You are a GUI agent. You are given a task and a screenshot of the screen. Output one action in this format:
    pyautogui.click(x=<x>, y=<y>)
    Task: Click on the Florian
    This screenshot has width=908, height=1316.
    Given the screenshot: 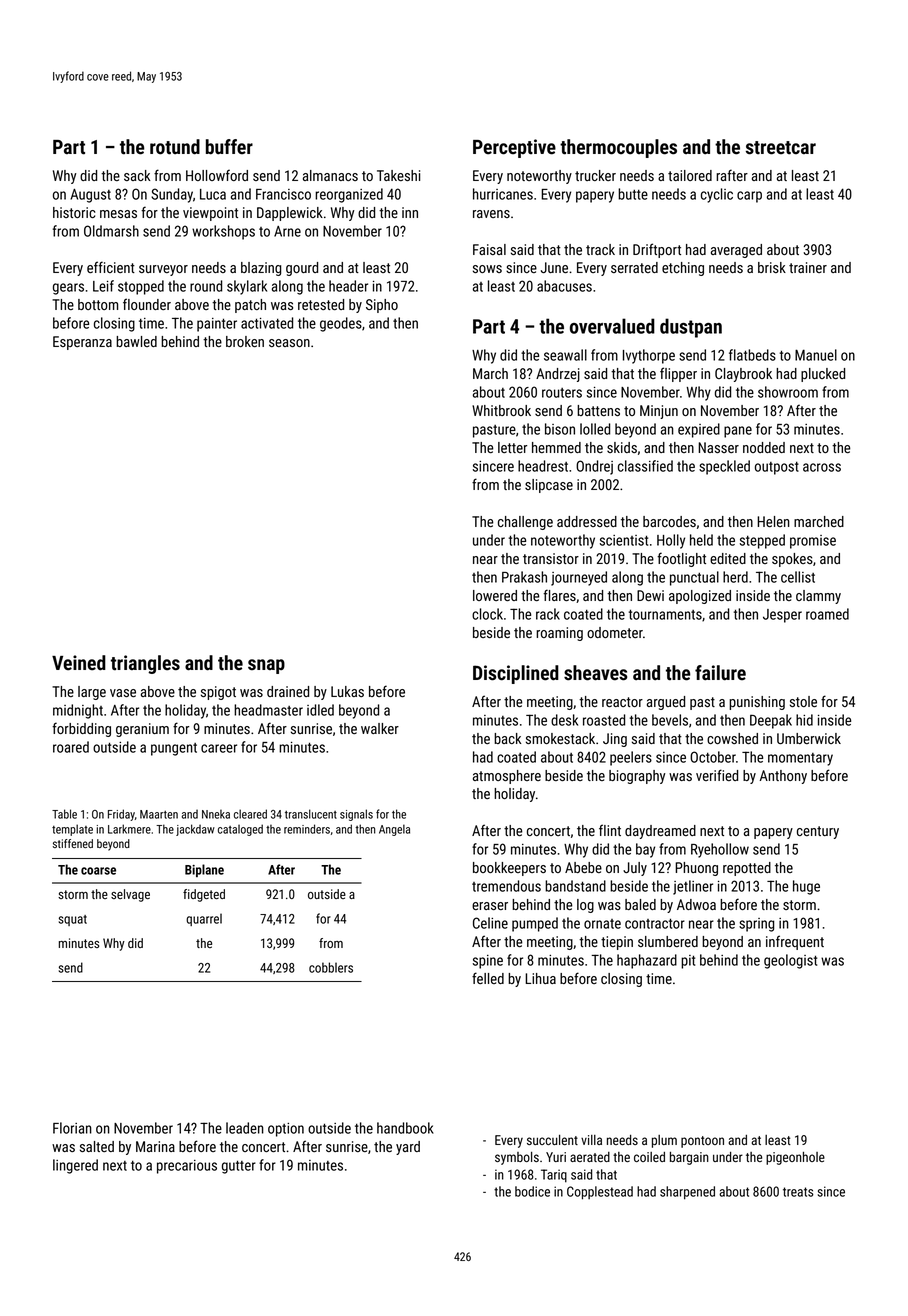 What is the action you would take?
    pyautogui.click(x=72, y=1128)
